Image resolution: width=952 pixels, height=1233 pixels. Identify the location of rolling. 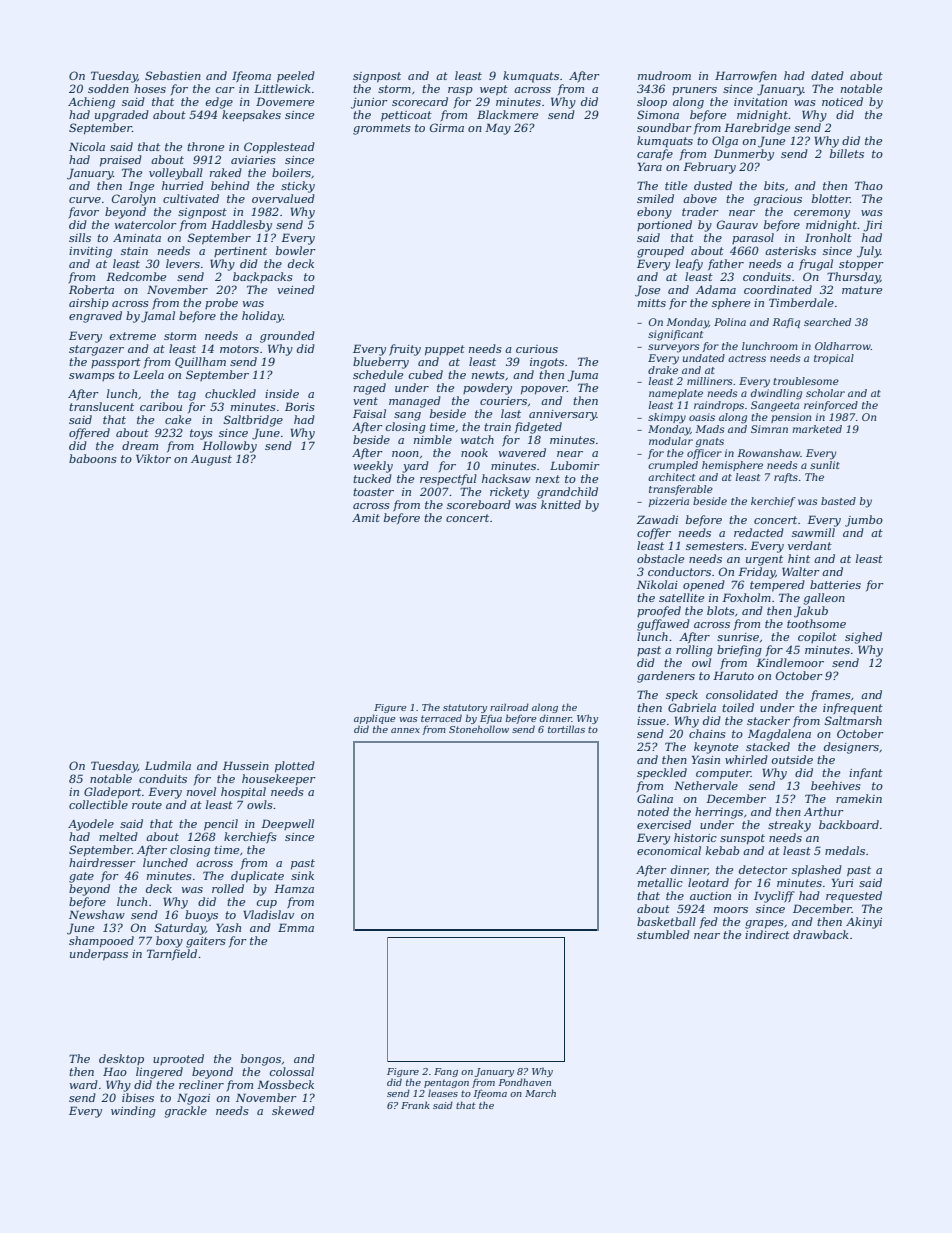
(694, 651).
